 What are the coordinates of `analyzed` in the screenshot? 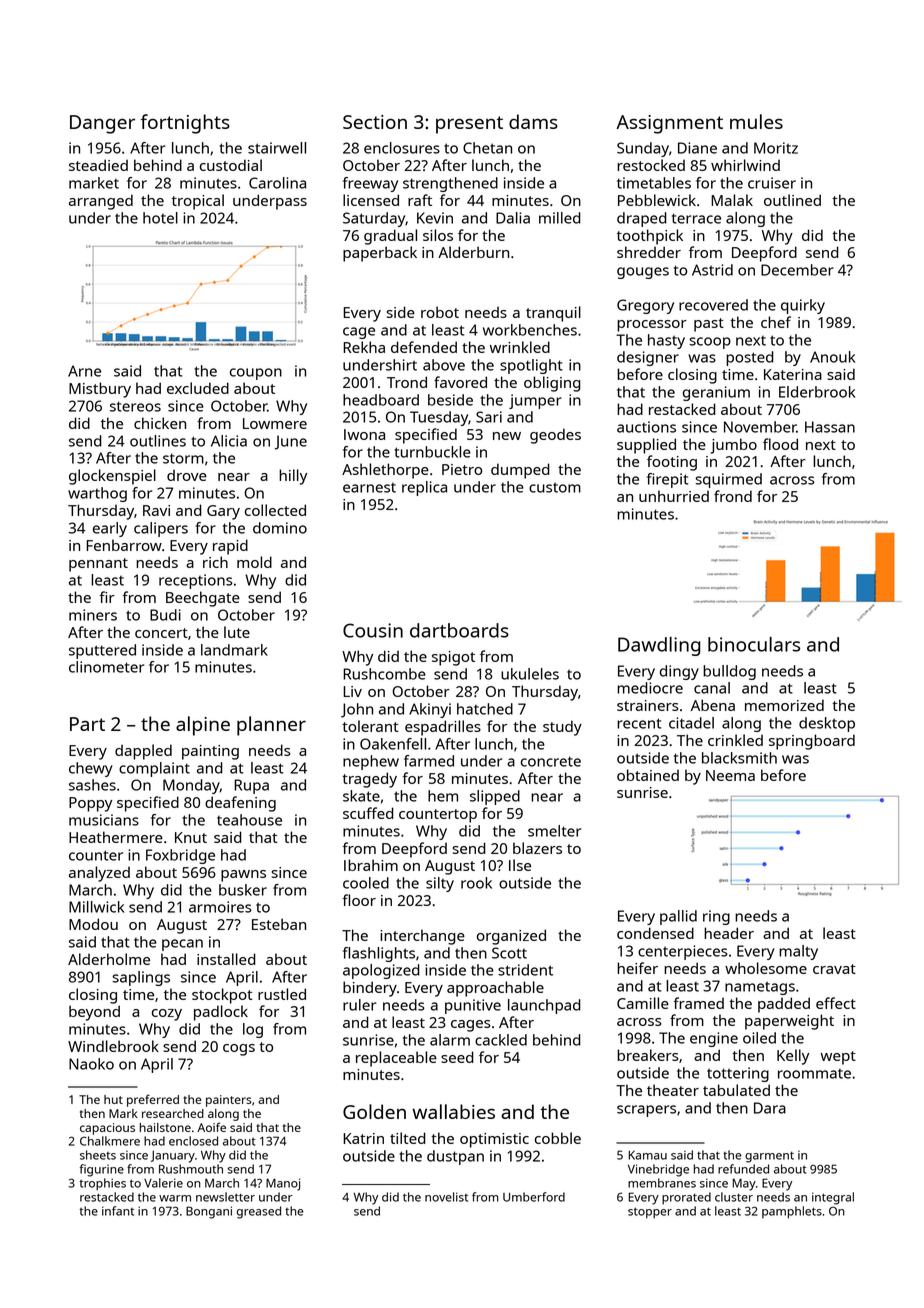 It's located at (99, 874).
